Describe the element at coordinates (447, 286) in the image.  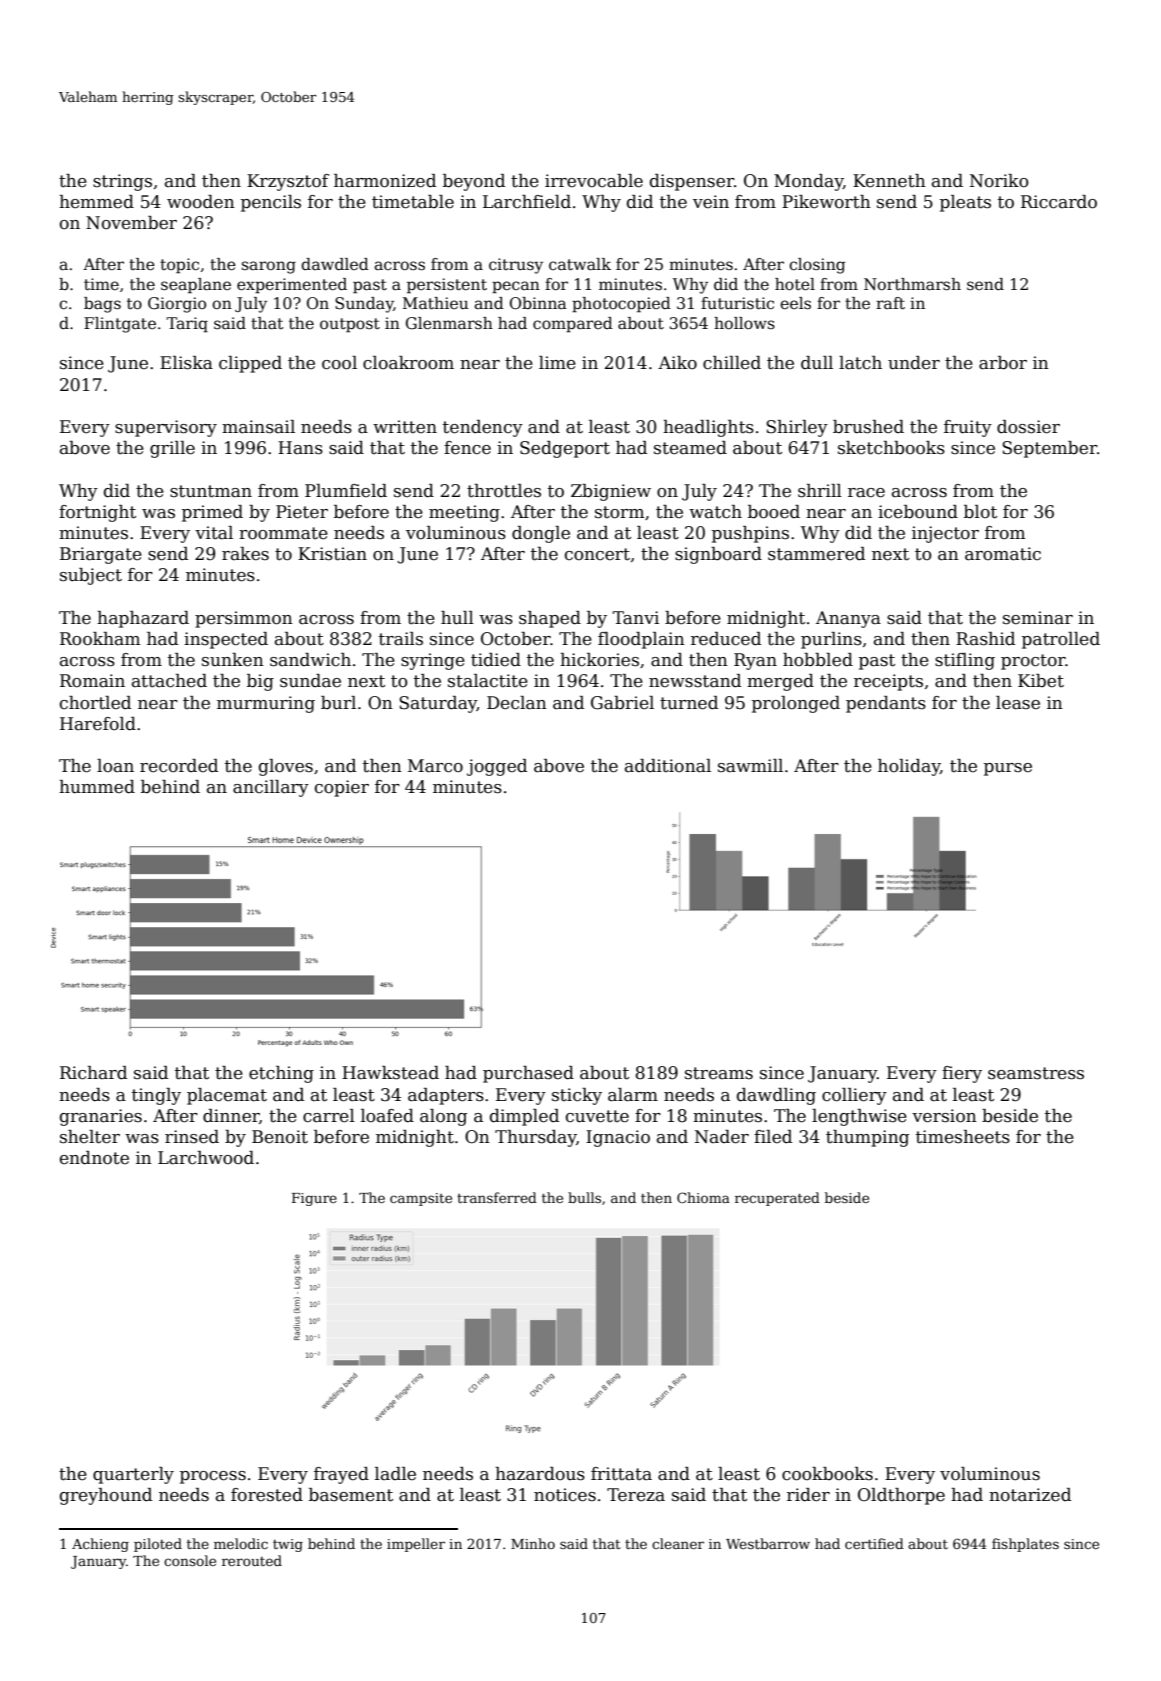
I see `persistent` at that location.
